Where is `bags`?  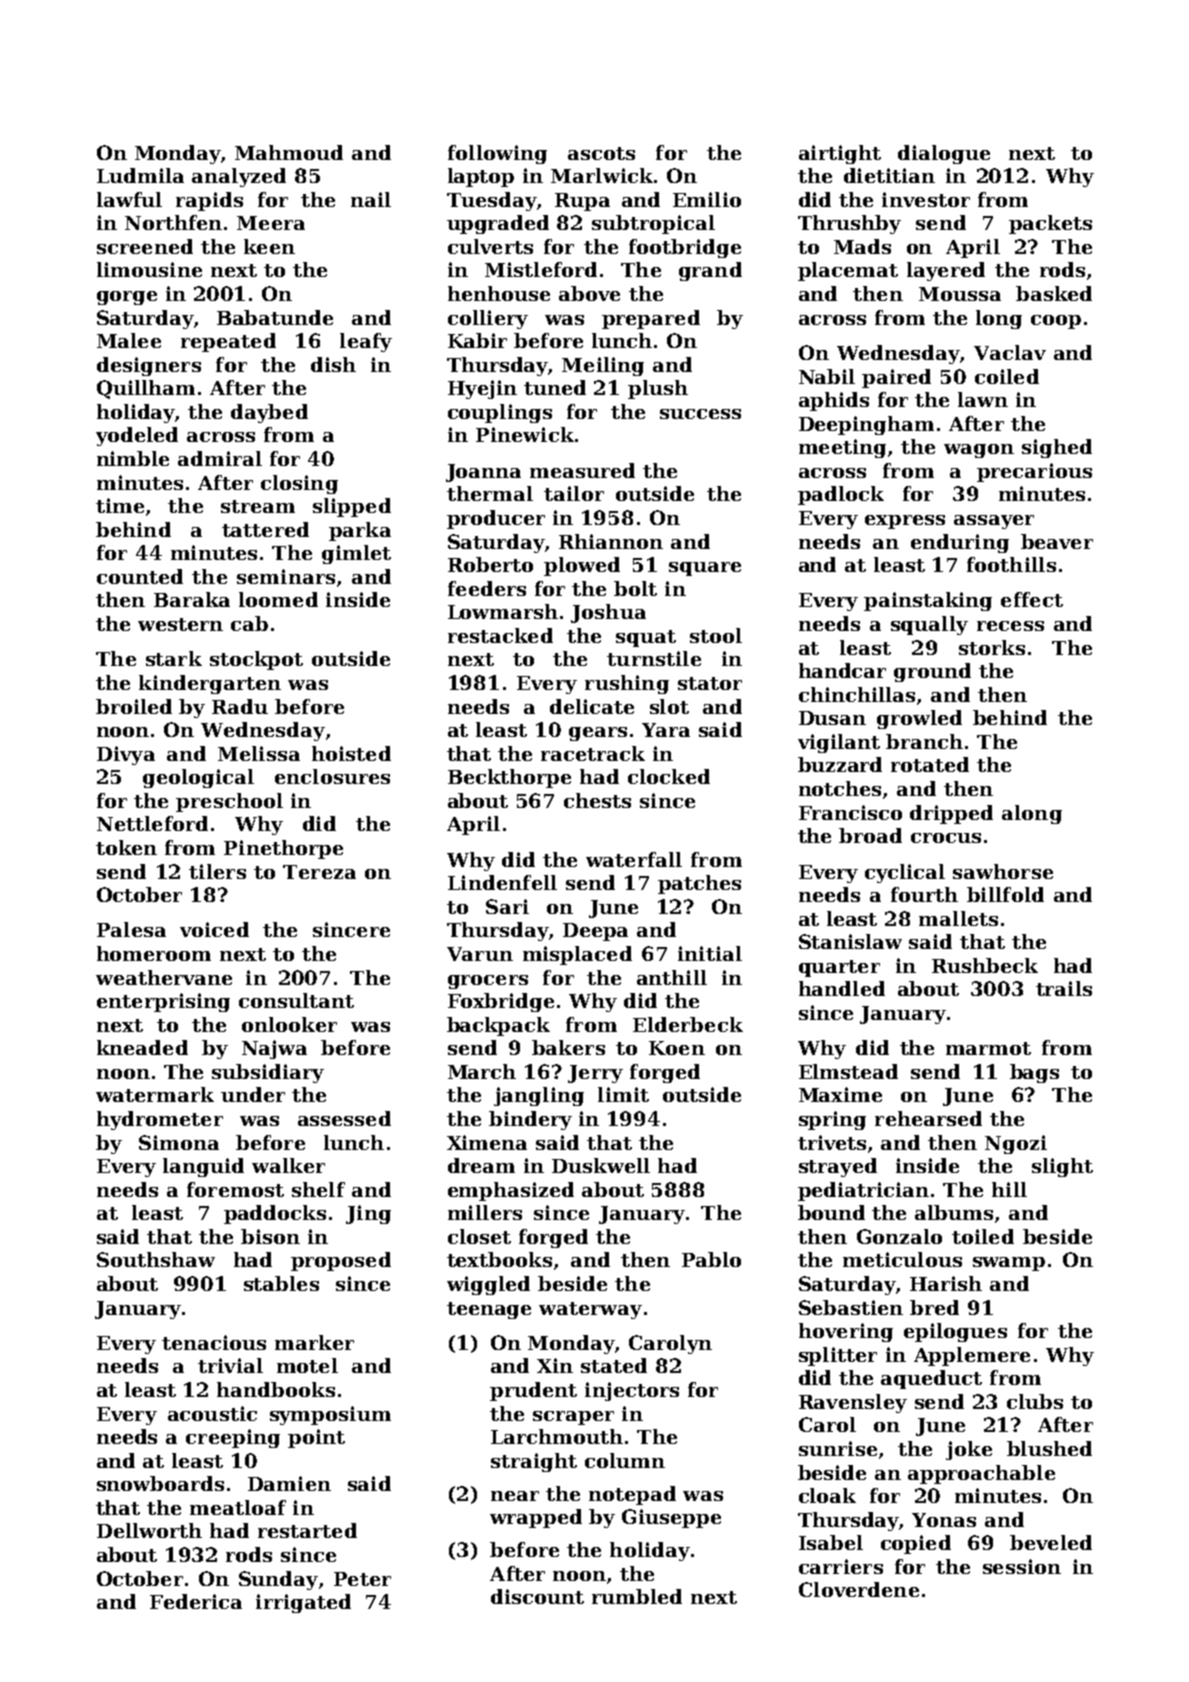 bags is located at coordinates (1034, 1073).
